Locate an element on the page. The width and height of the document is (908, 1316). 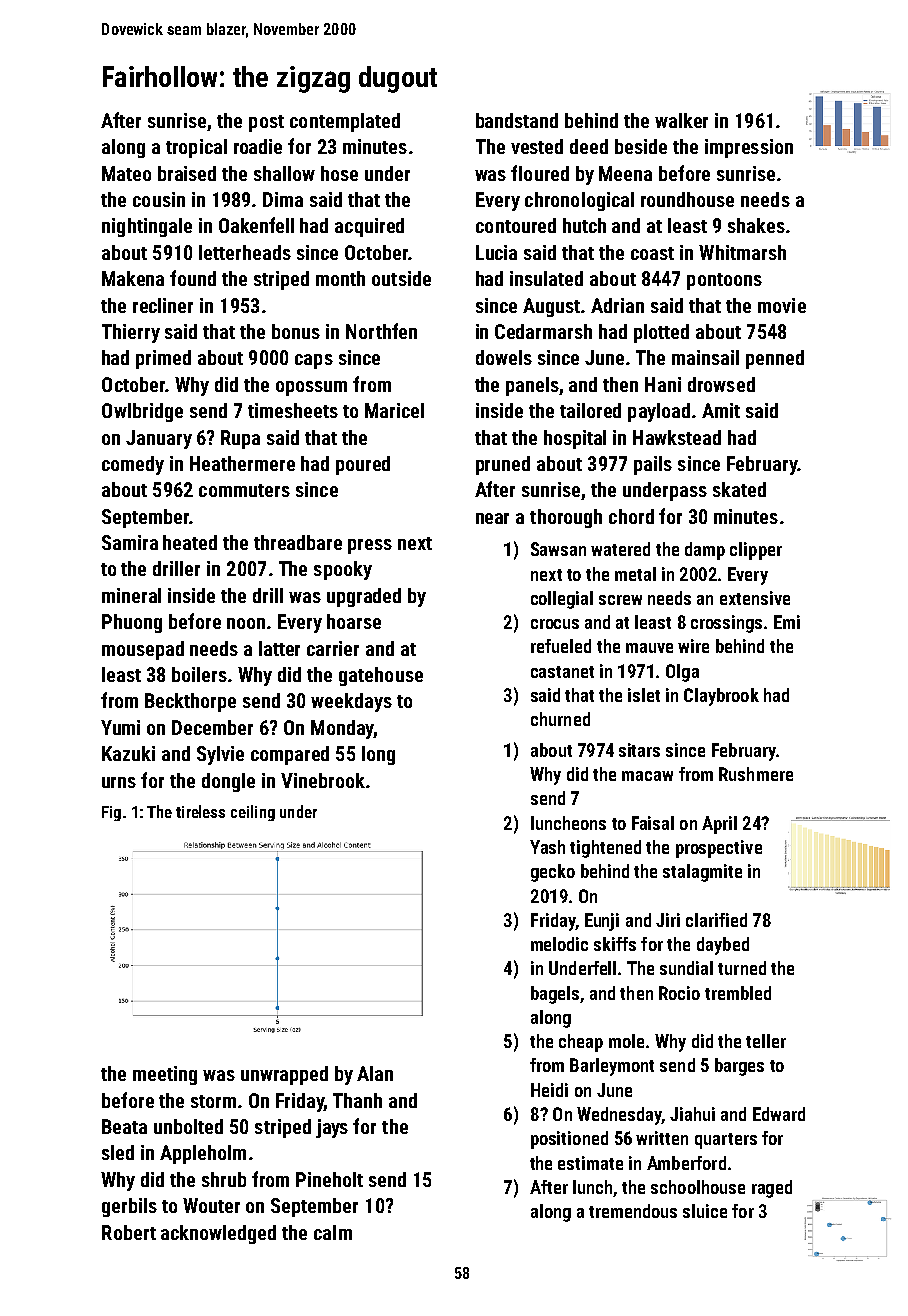
clipper is located at coordinates (756, 551).
